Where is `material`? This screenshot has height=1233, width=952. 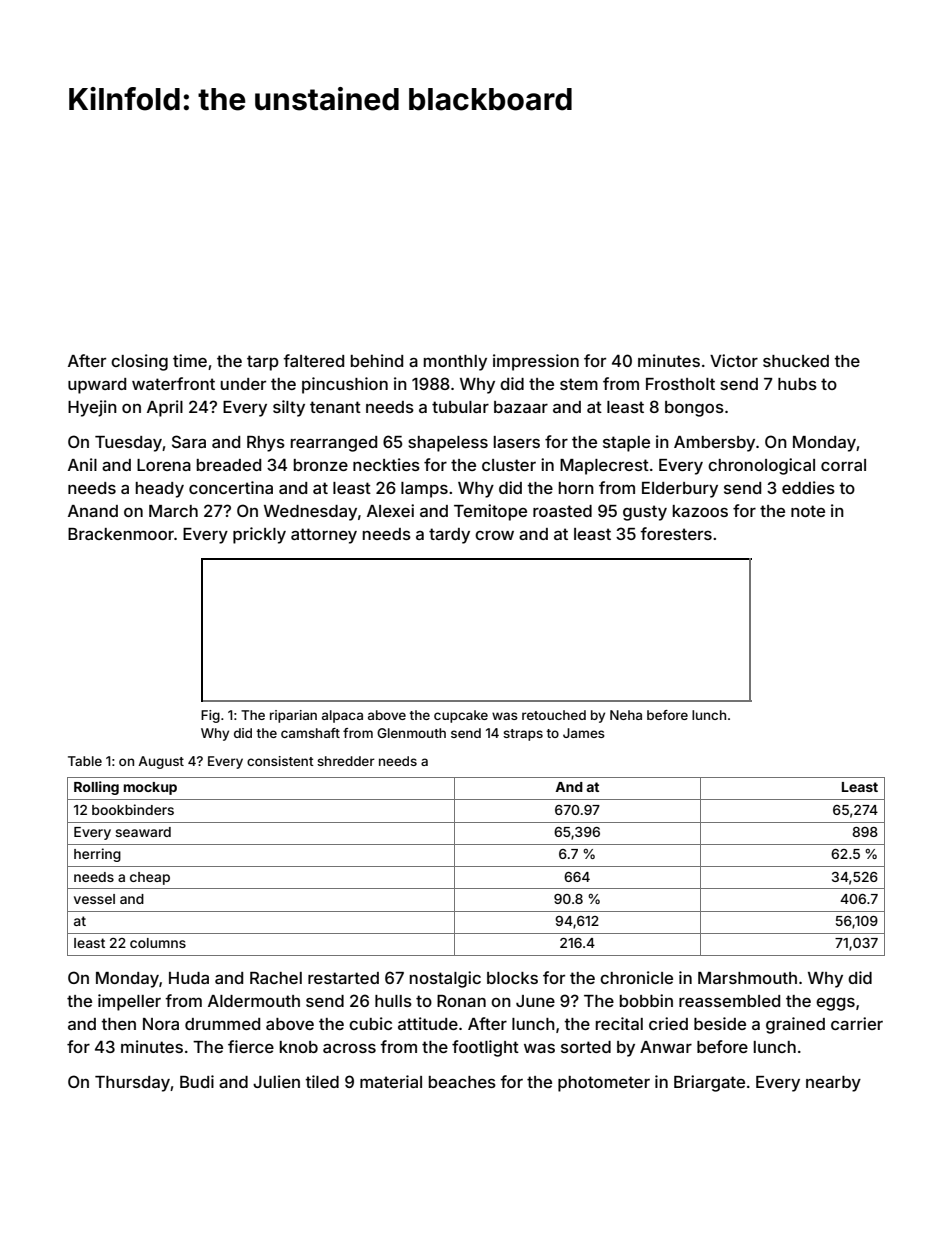 material is located at coordinates (391, 1081).
